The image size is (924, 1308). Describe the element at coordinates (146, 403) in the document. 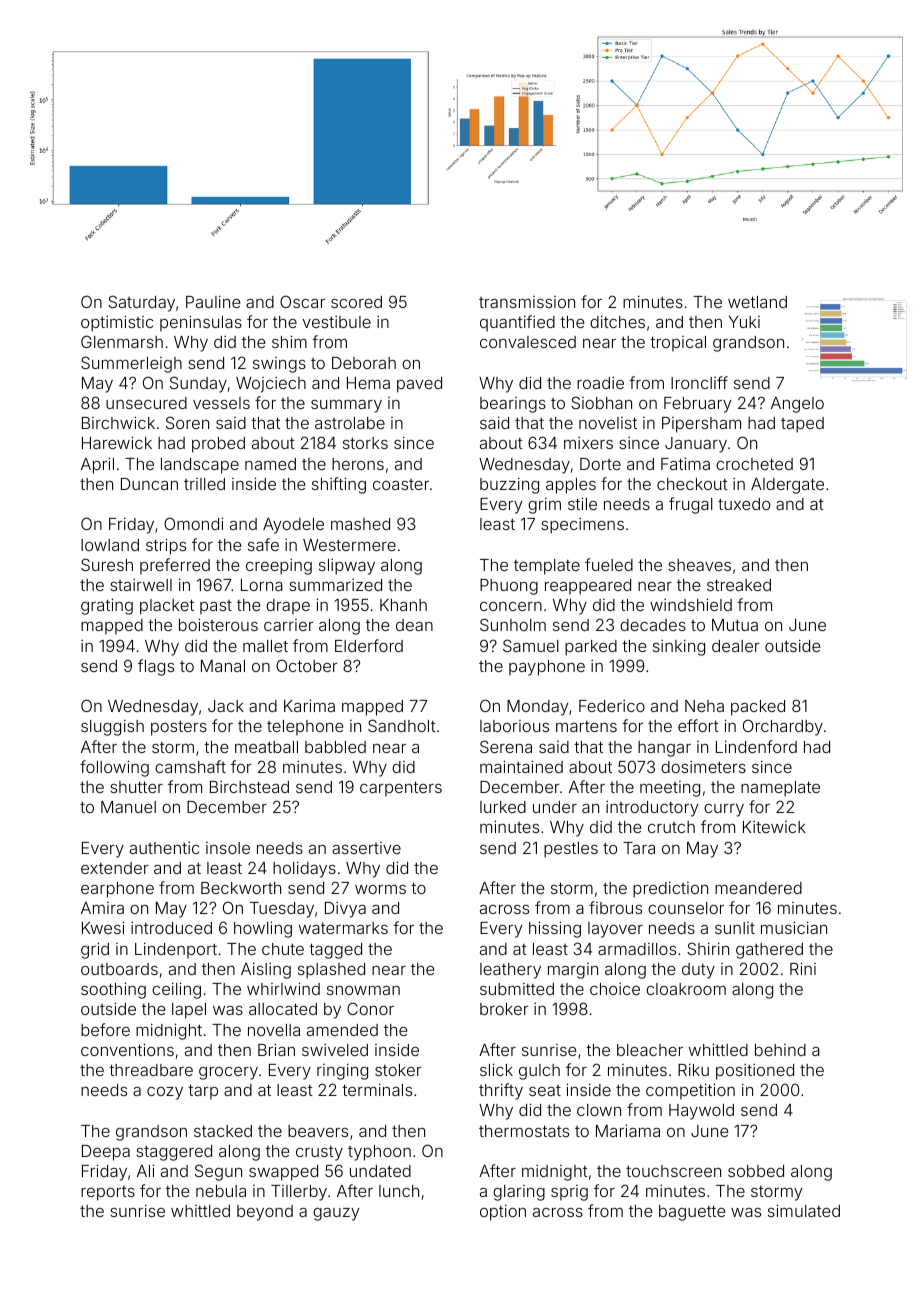

I see `unsecured` at that location.
